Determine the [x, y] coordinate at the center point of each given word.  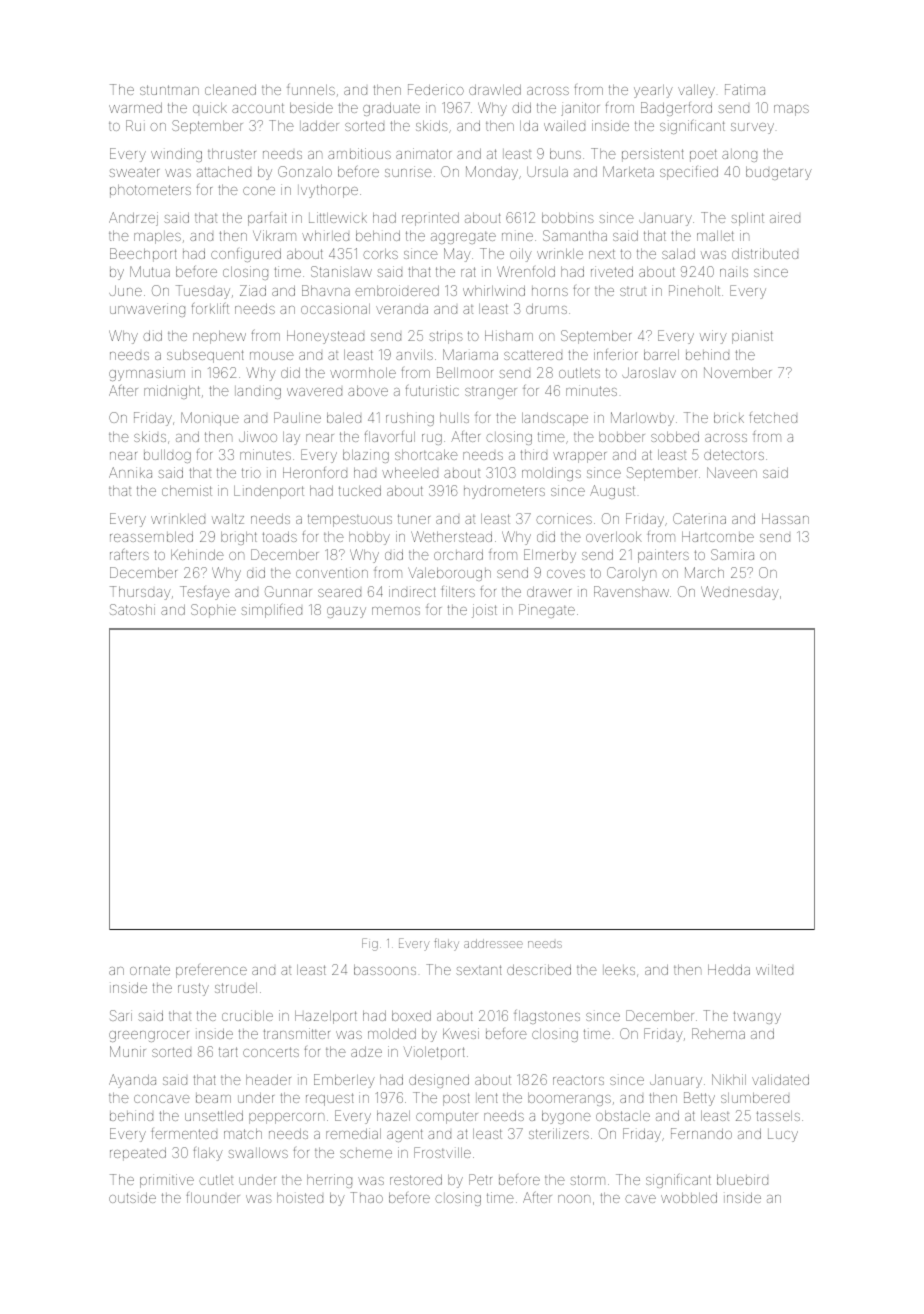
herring [329, 1181]
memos [396, 611]
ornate [150, 970]
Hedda [729, 969]
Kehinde [197, 554]
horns [550, 291]
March [704, 572]
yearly [653, 91]
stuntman [169, 90]
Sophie [213, 611]
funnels [311, 89]
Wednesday [740, 593]
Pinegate [547, 611]
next [602, 254]
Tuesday [203, 292]
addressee [493, 943]
